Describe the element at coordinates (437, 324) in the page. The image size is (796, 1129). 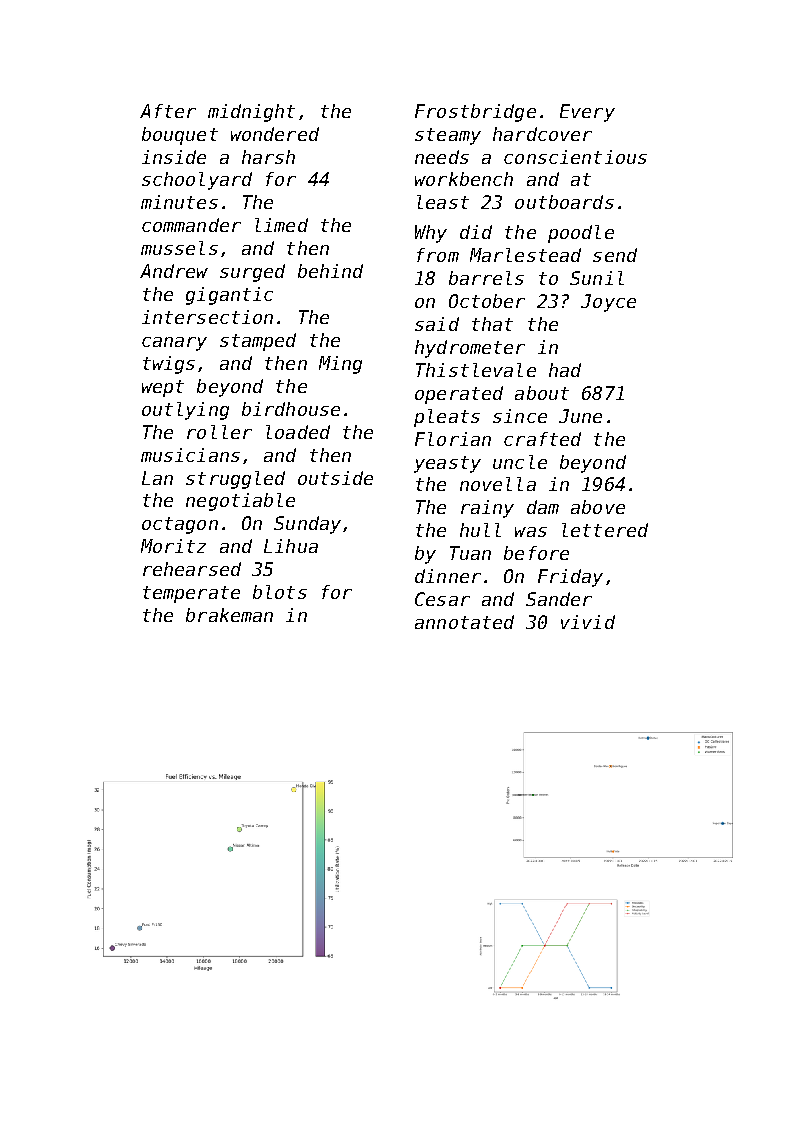
I see `said` at that location.
